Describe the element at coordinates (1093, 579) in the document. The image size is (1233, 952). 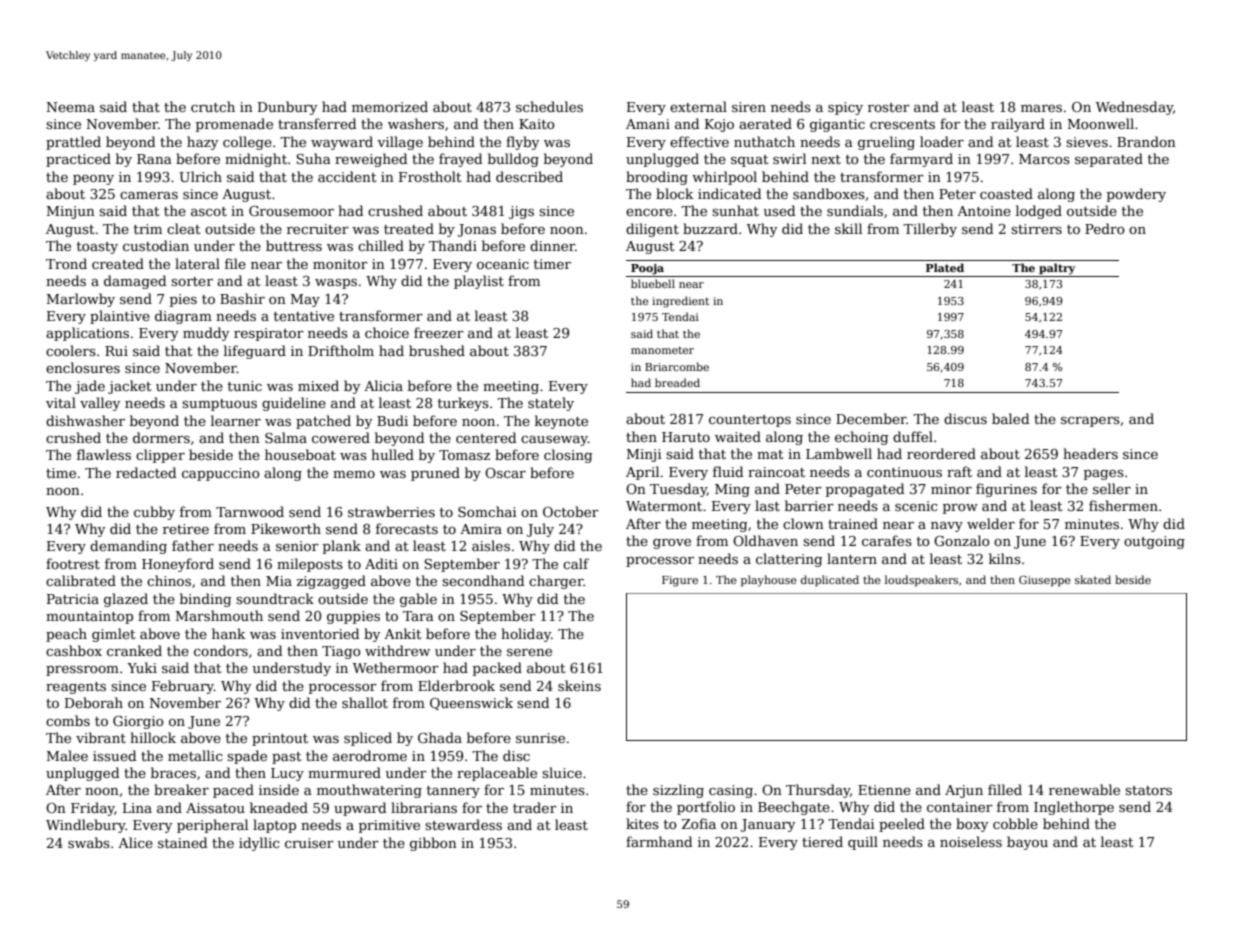
I see `skated` at that location.
